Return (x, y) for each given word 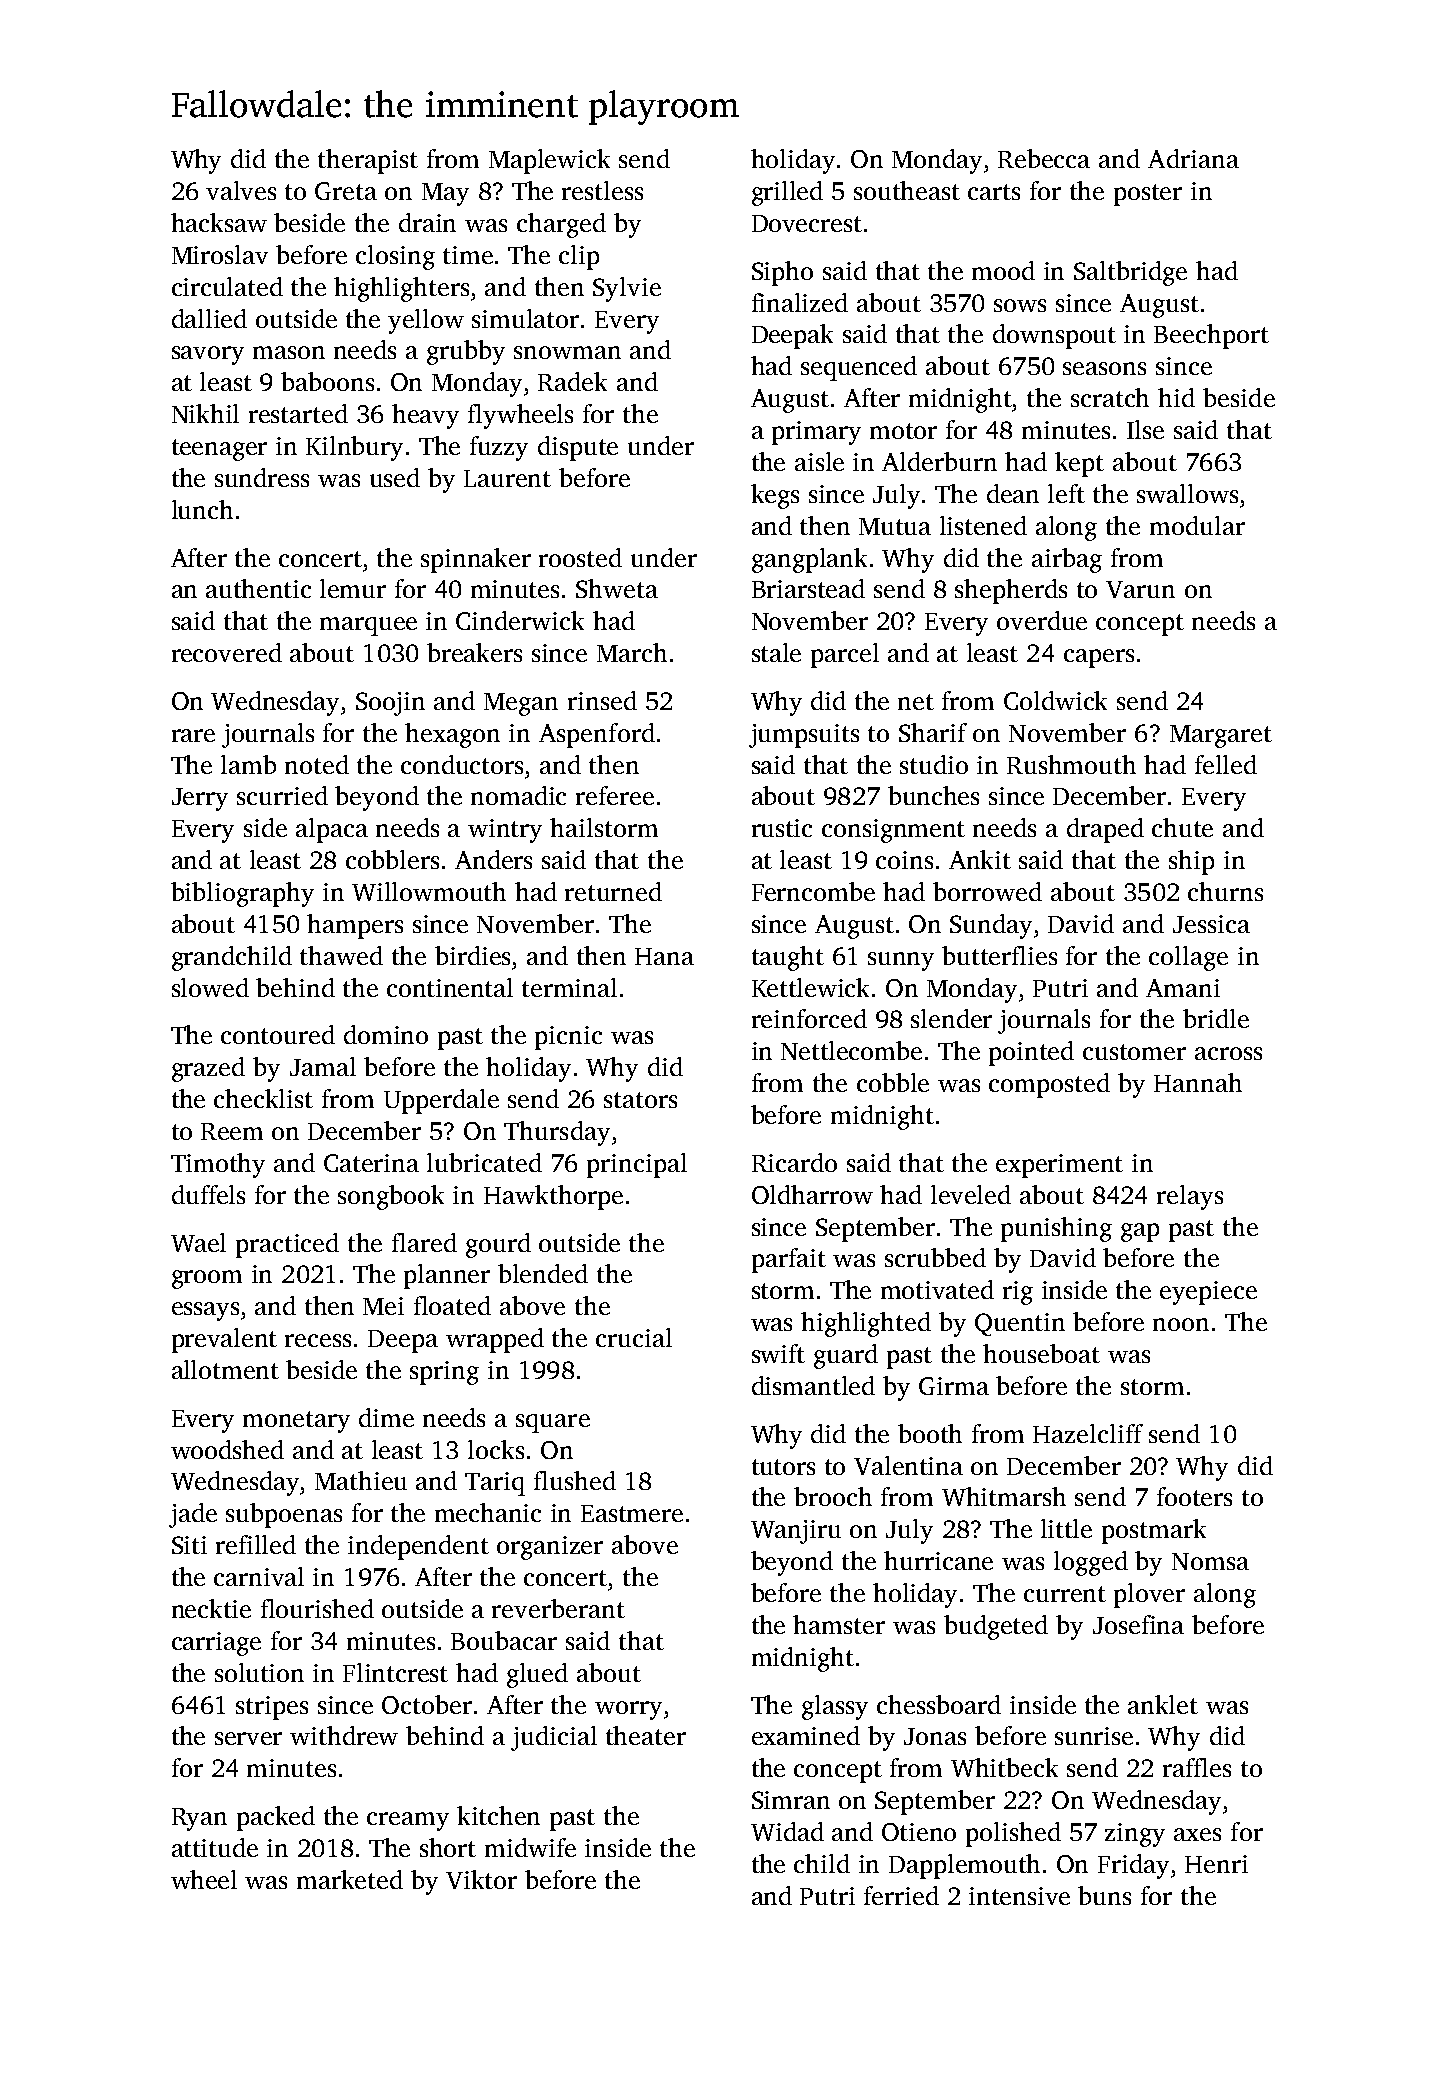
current (1065, 1594)
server (248, 1738)
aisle (819, 461)
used (395, 477)
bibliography (242, 894)
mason (289, 352)
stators (640, 1100)
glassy (835, 1707)
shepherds (1011, 591)
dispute (578, 448)
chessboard (939, 1704)
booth (930, 1433)
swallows (1187, 493)
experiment (1059, 1166)
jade (193, 1515)
